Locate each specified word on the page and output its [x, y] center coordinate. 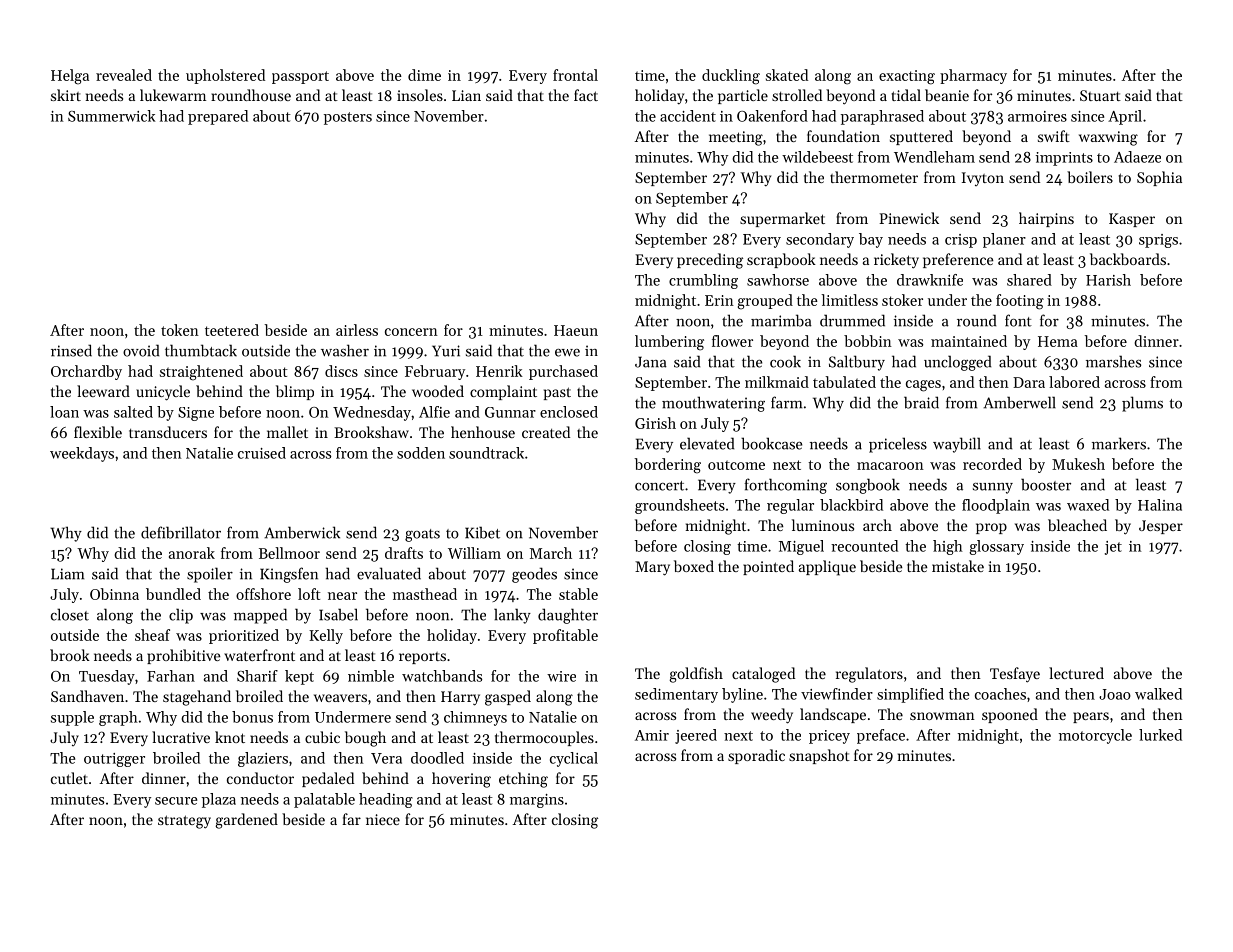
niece [383, 819]
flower [732, 341]
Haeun [576, 330]
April [1125, 117]
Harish [1108, 280]
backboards [1128, 259]
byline [742, 695]
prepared [218, 117]
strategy [184, 822]
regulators [869, 675]
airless [357, 330]
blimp [295, 392]
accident [688, 116]
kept [299, 677]
